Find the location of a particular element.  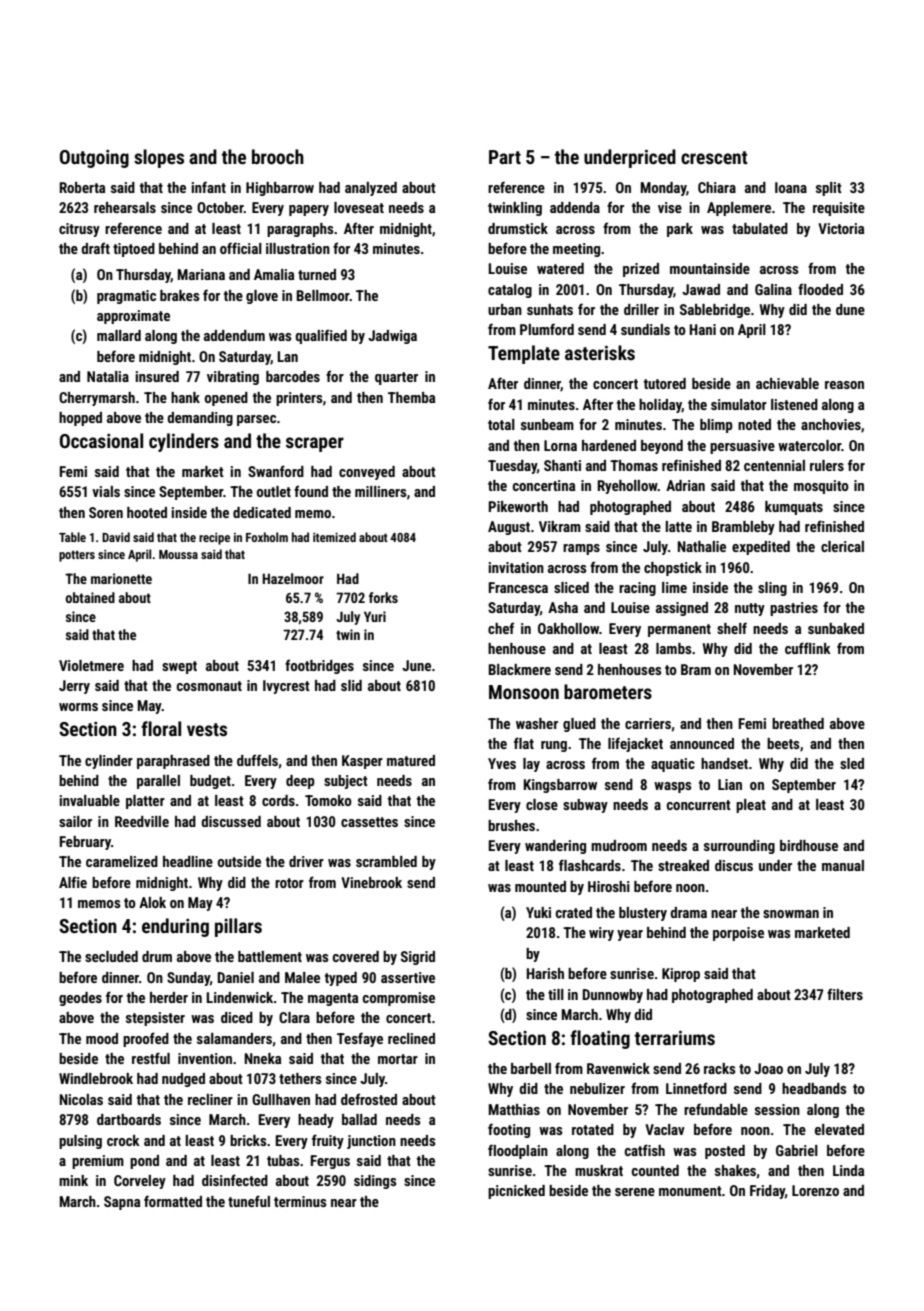

porpoise is located at coordinates (738, 934).
